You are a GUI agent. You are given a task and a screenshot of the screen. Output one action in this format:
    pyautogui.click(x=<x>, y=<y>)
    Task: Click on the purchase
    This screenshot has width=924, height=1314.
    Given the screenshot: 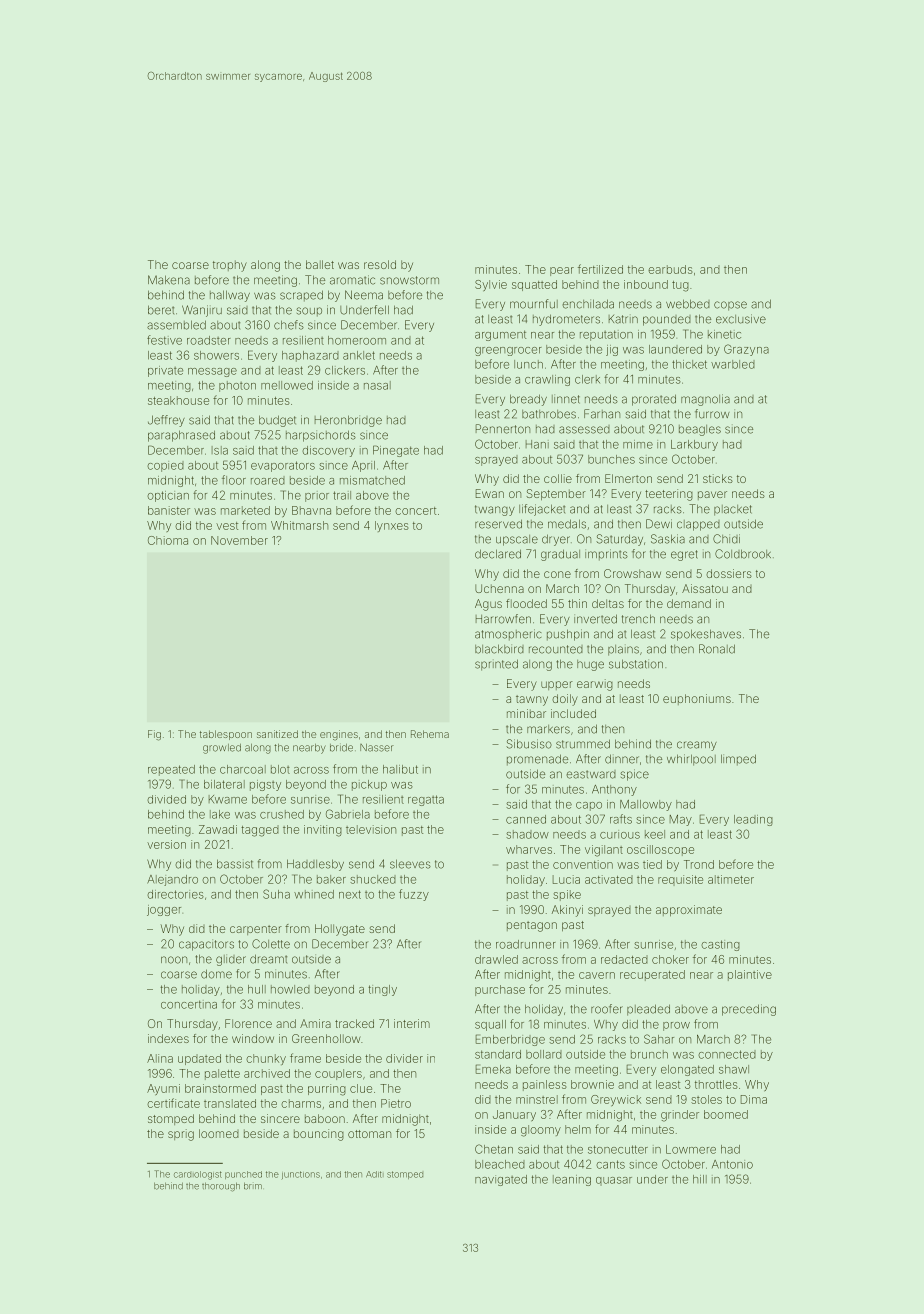 What is the action you would take?
    pyautogui.click(x=500, y=990)
